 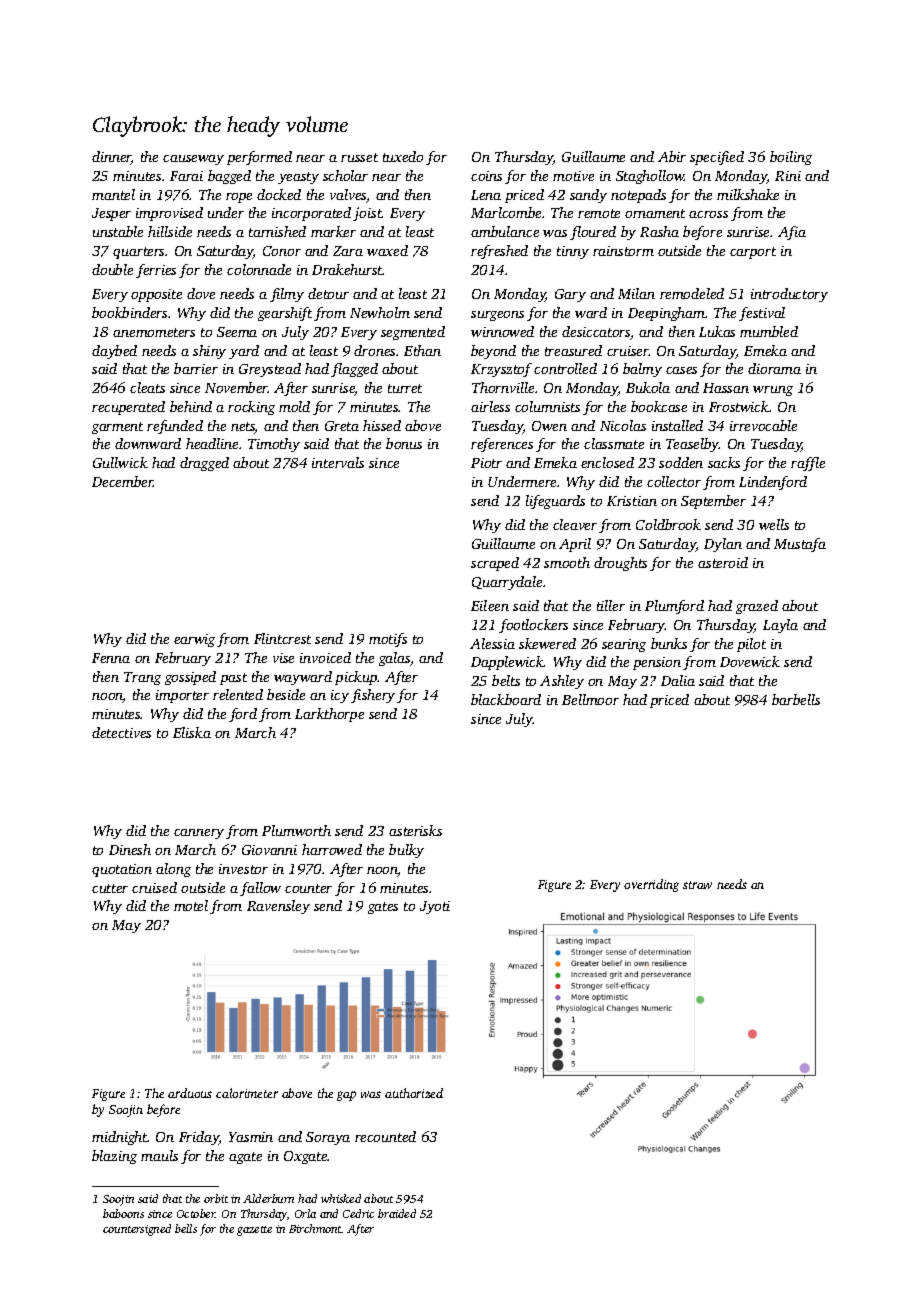 What do you see at coordinates (435, 907) in the document?
I see `Jyoti` at bounding box center [435, 907].
